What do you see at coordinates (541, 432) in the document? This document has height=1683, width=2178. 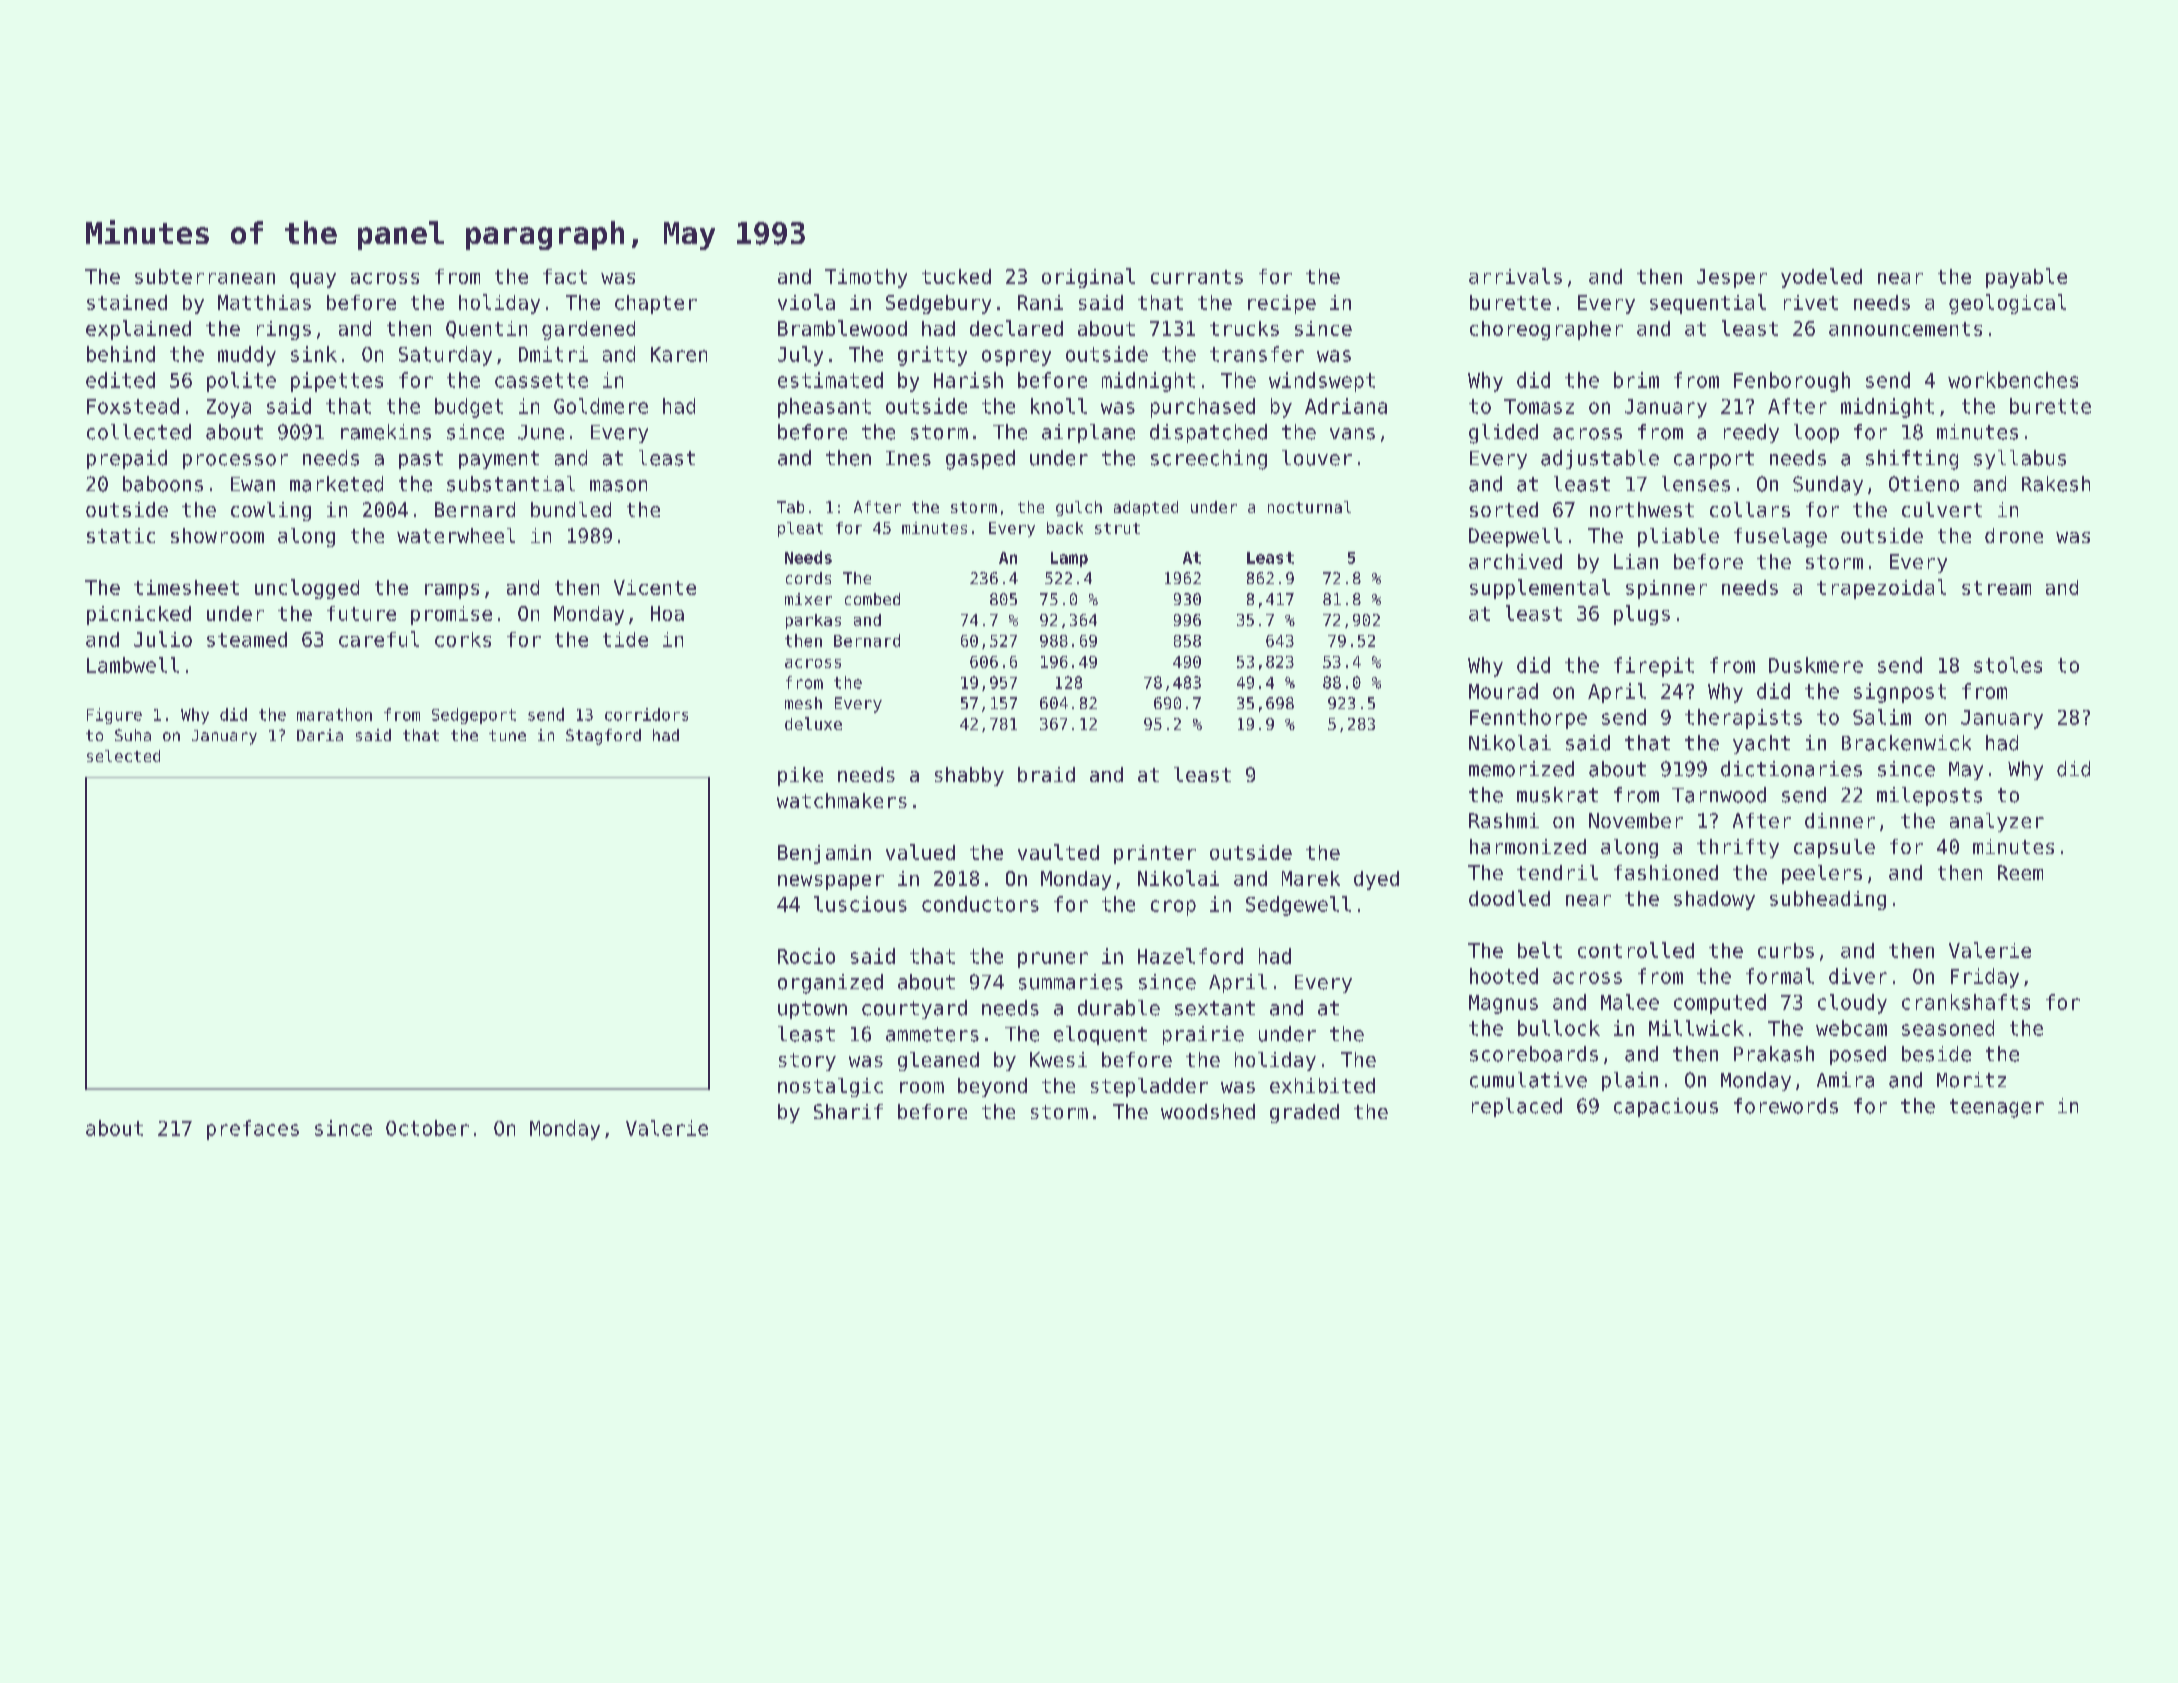 I see `June` at bounding box center [541, 432].
